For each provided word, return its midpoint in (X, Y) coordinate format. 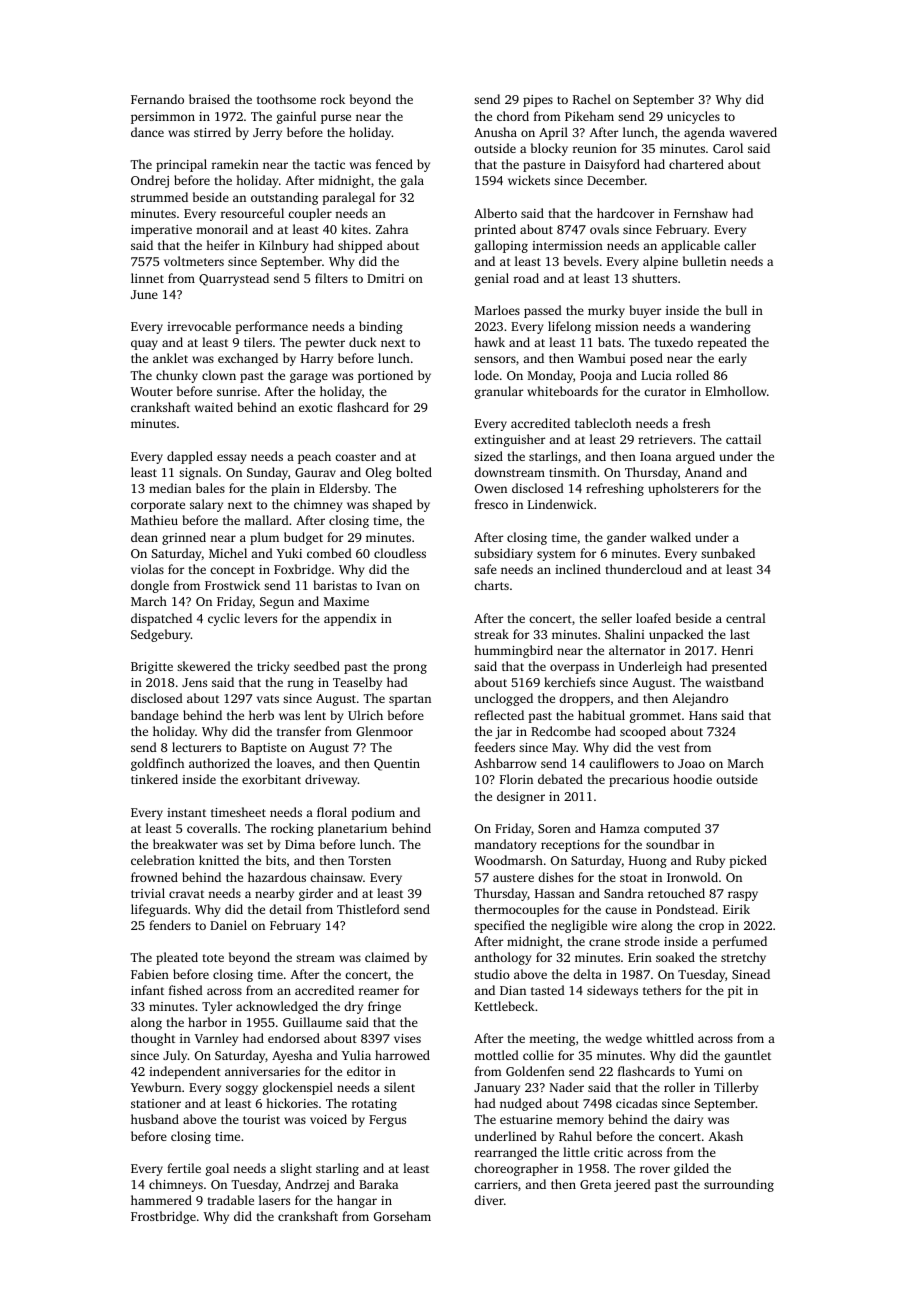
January (497, 1089)
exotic (315, 407)
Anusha (495, 132)
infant (147, 990)
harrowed (402, 1055)
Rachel (592, 99)
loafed (653, 618)
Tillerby (736, 1088)
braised (209, 99)
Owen (491, 488)
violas (147, 569)
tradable (231, 1200)
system (556, 555)
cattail (743, 439)
